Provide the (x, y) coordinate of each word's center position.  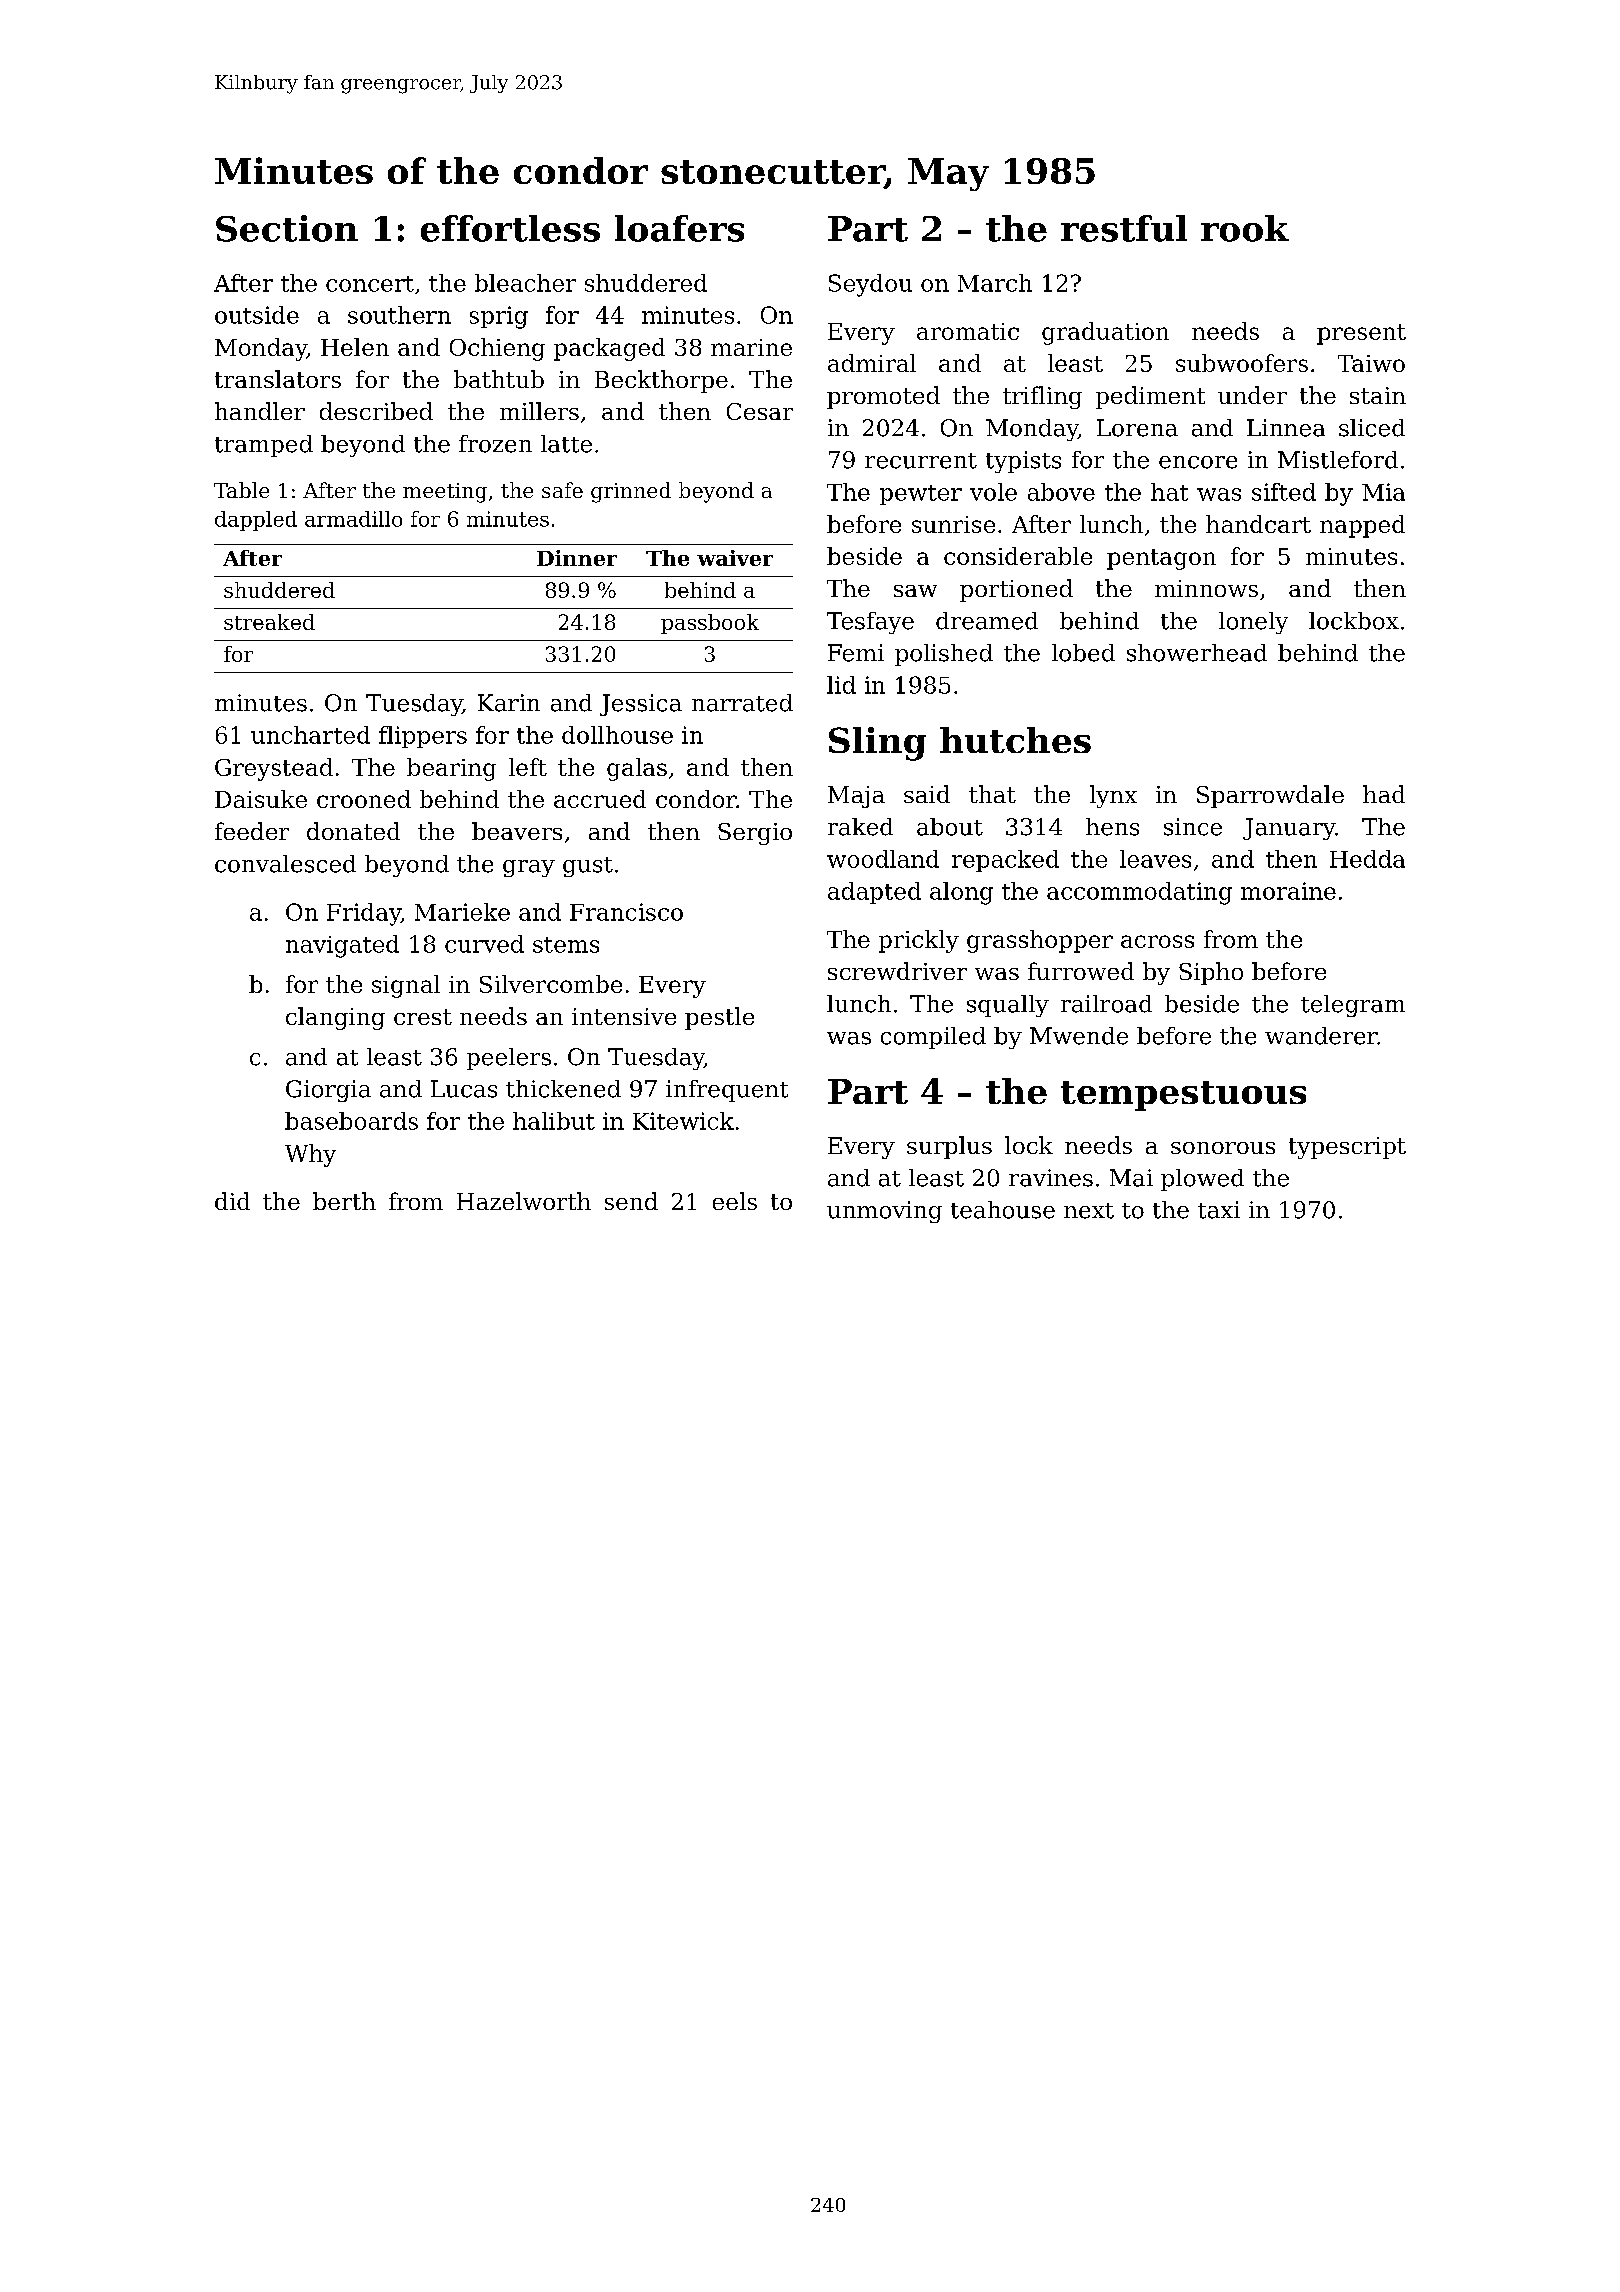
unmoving (884, 1212)
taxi (1219, 1210)
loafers (679, 228)
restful (1124, 228)
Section (287, 228)
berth (344, 1201)
